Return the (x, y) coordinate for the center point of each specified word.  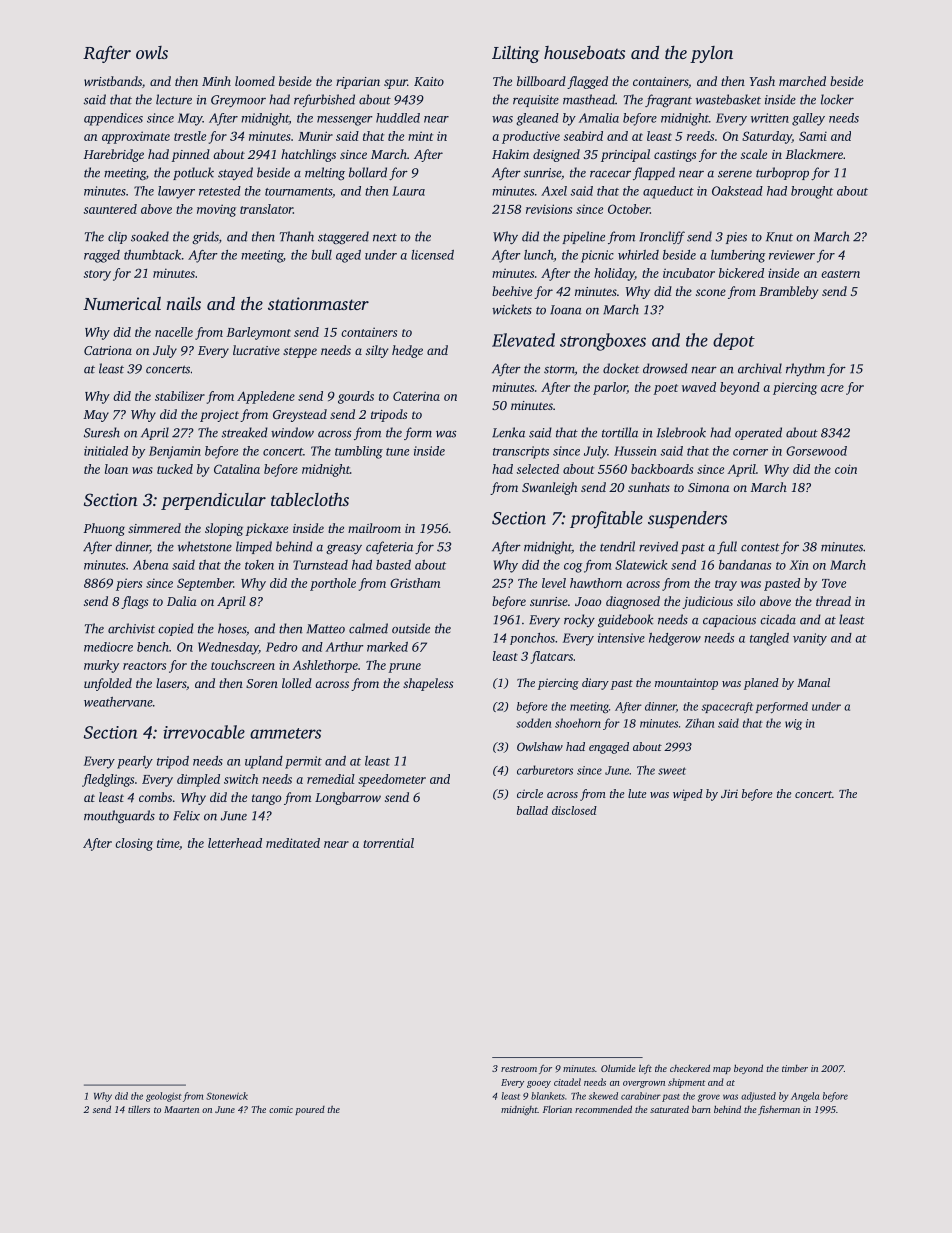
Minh (216, 81)
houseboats (584, 52)
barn (701, 1109)
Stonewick (227, 1096)
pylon (711, 54)
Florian (557, 1109)
